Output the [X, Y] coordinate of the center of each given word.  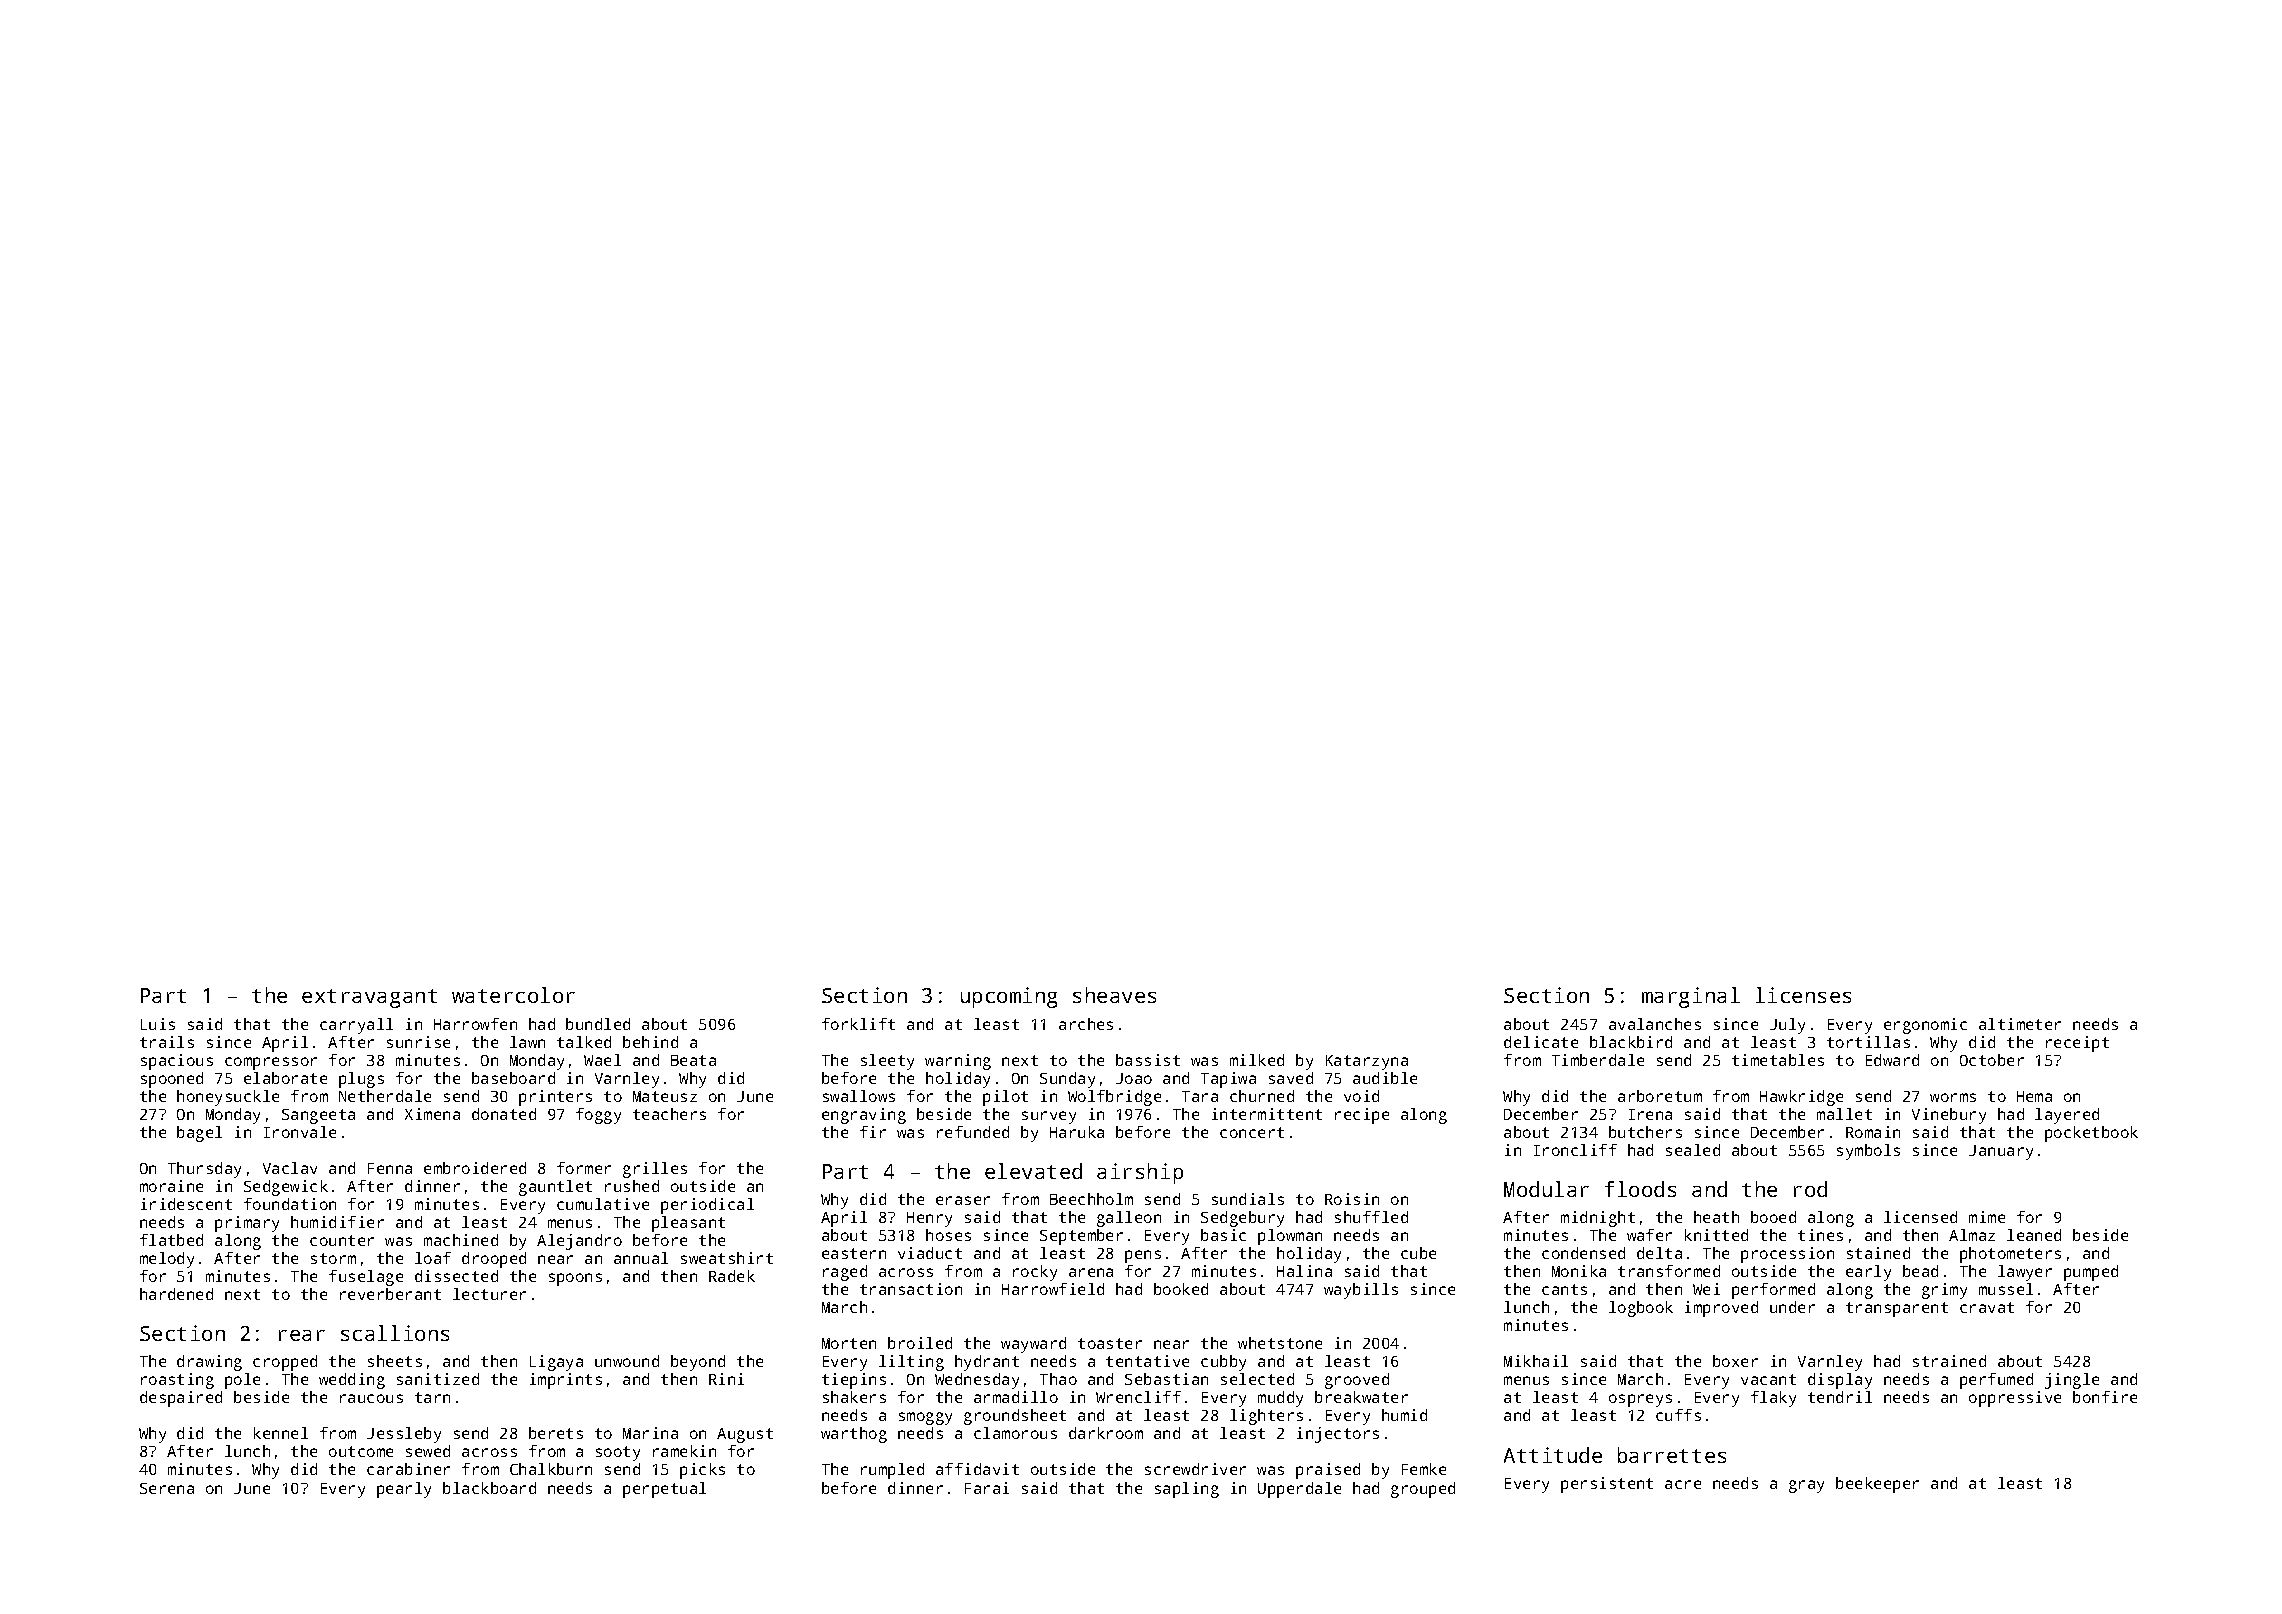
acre [1683, 1484]
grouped [1423, 1490]
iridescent [186, 1204]
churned [1262, 1096]
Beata [693, 1060]
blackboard [489, 1488]
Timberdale [1598, 1060]
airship [1140, 1173]
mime [1987, 1217]
